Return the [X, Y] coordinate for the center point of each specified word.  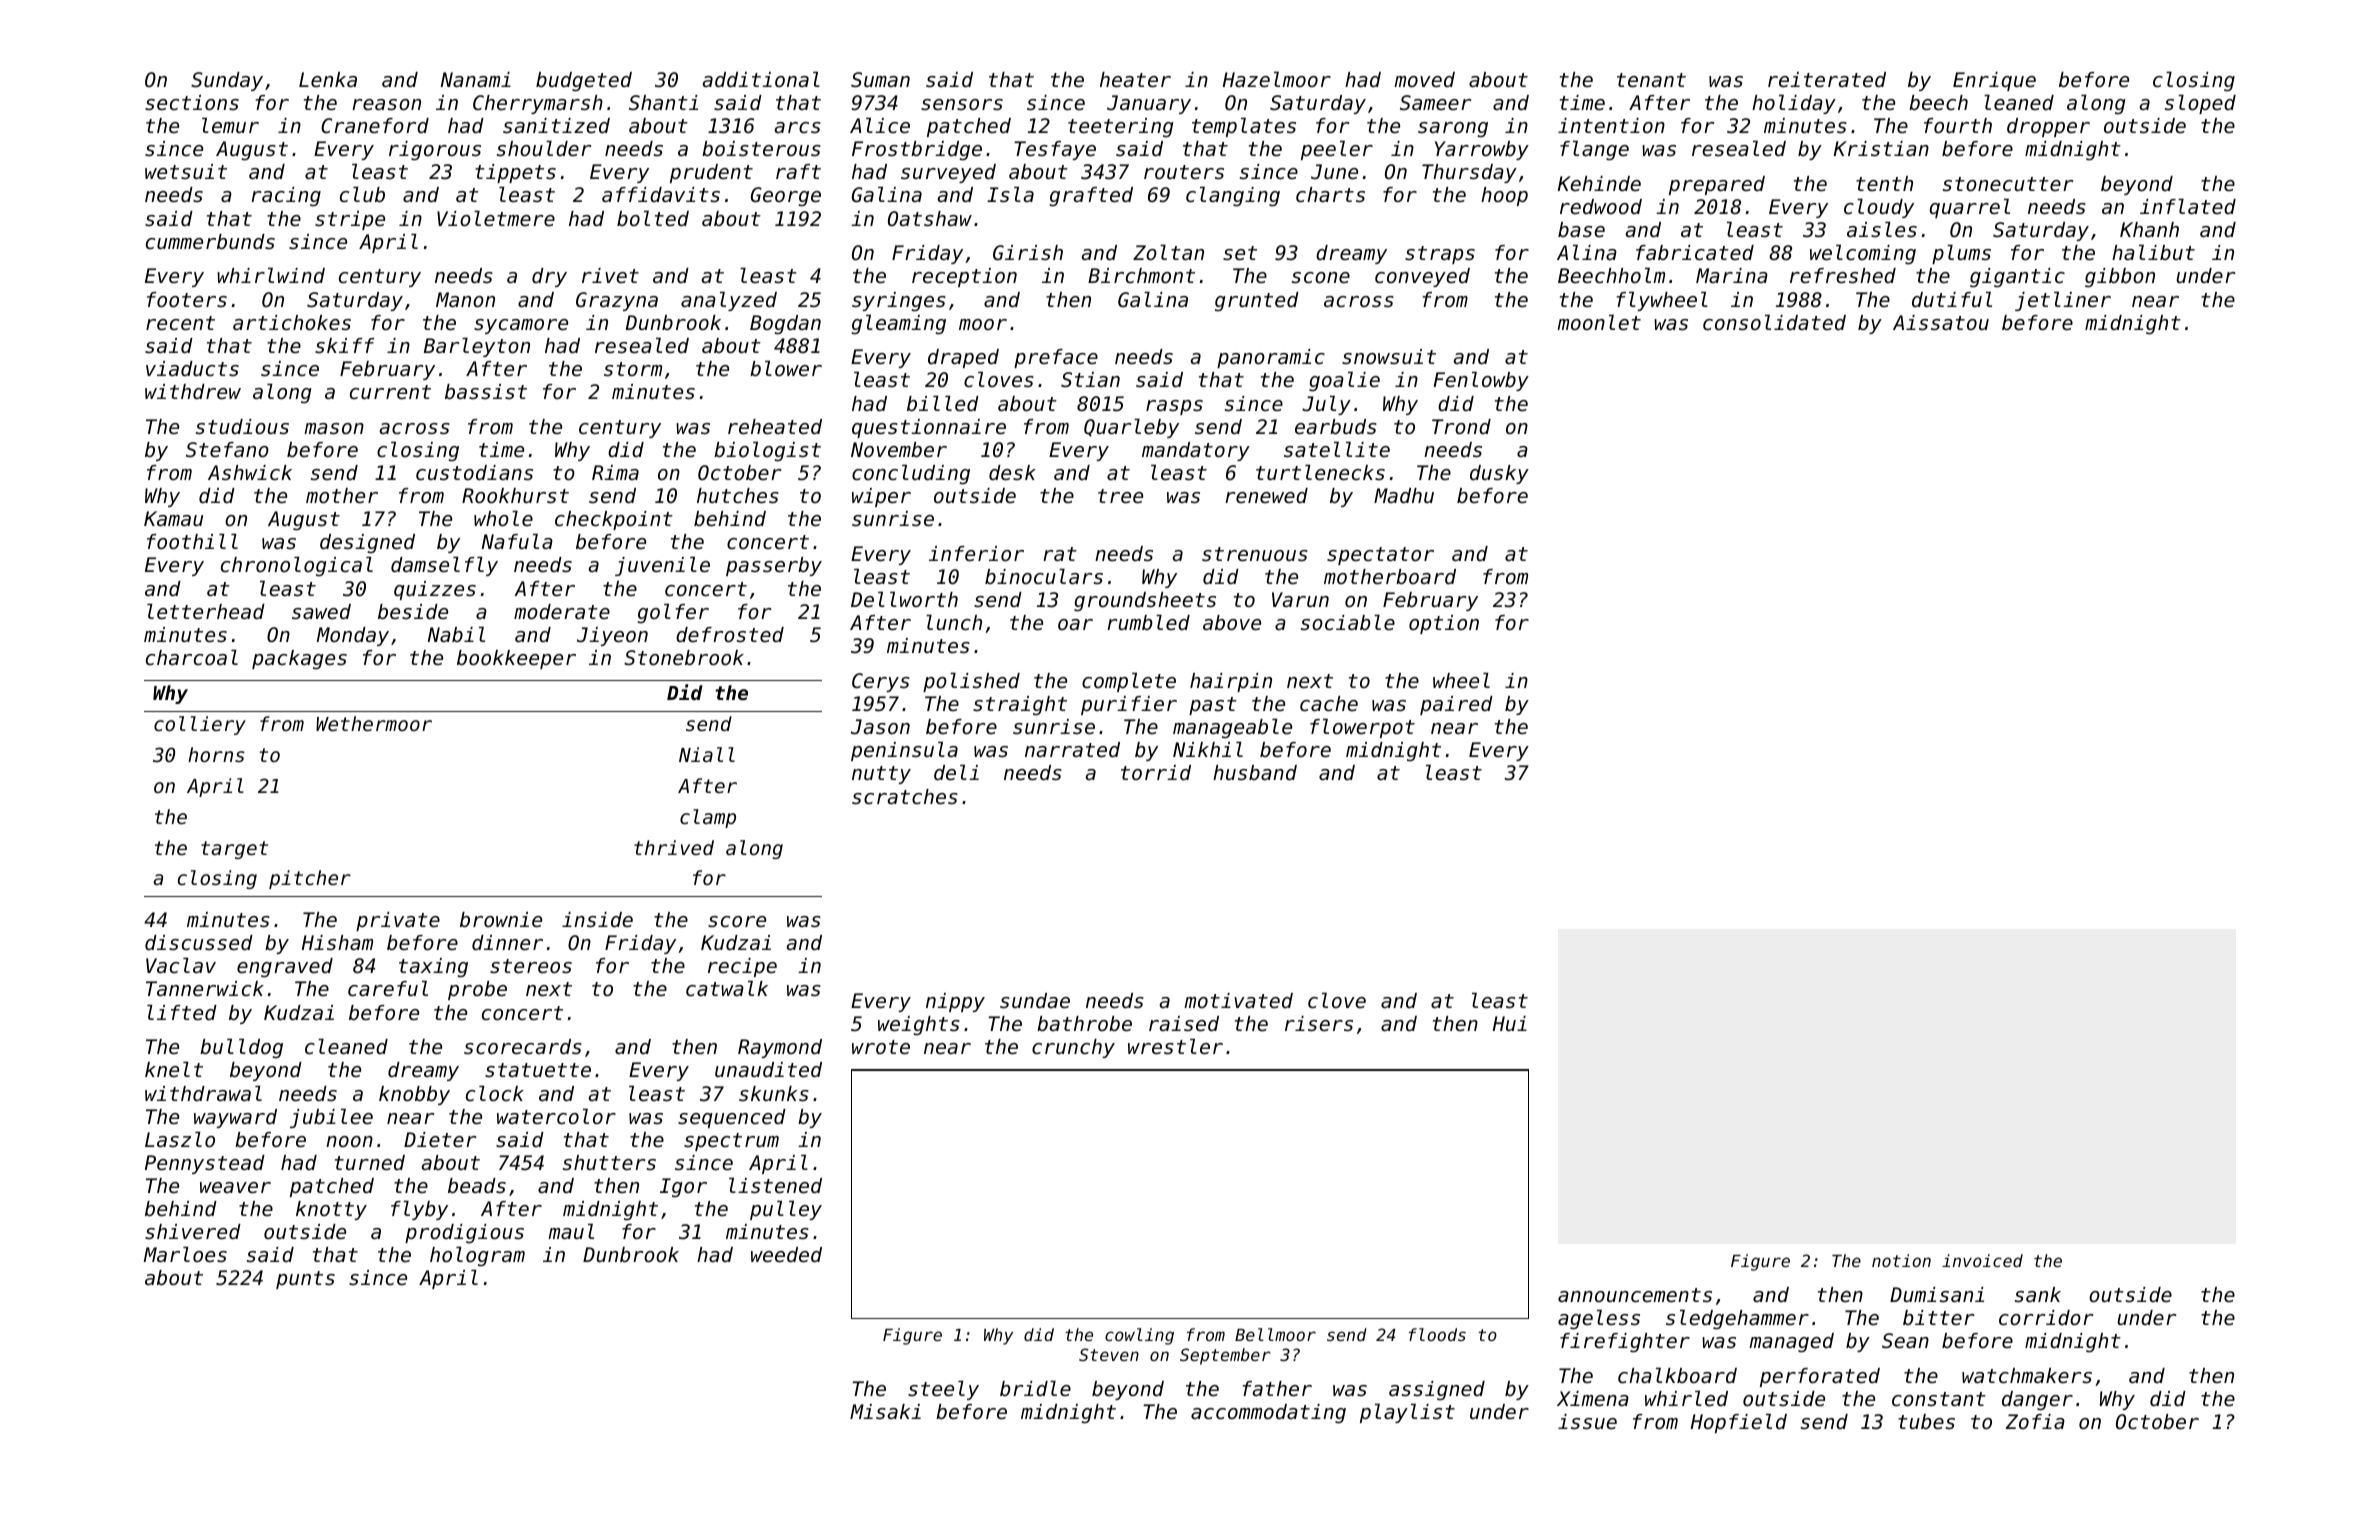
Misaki [885, 1412]
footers [187, 300]
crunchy [1073, 1048]
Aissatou [1941, 323]
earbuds [1336, 427]
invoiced [1982, 1260]
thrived [674, 847]
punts [305, 1280]
